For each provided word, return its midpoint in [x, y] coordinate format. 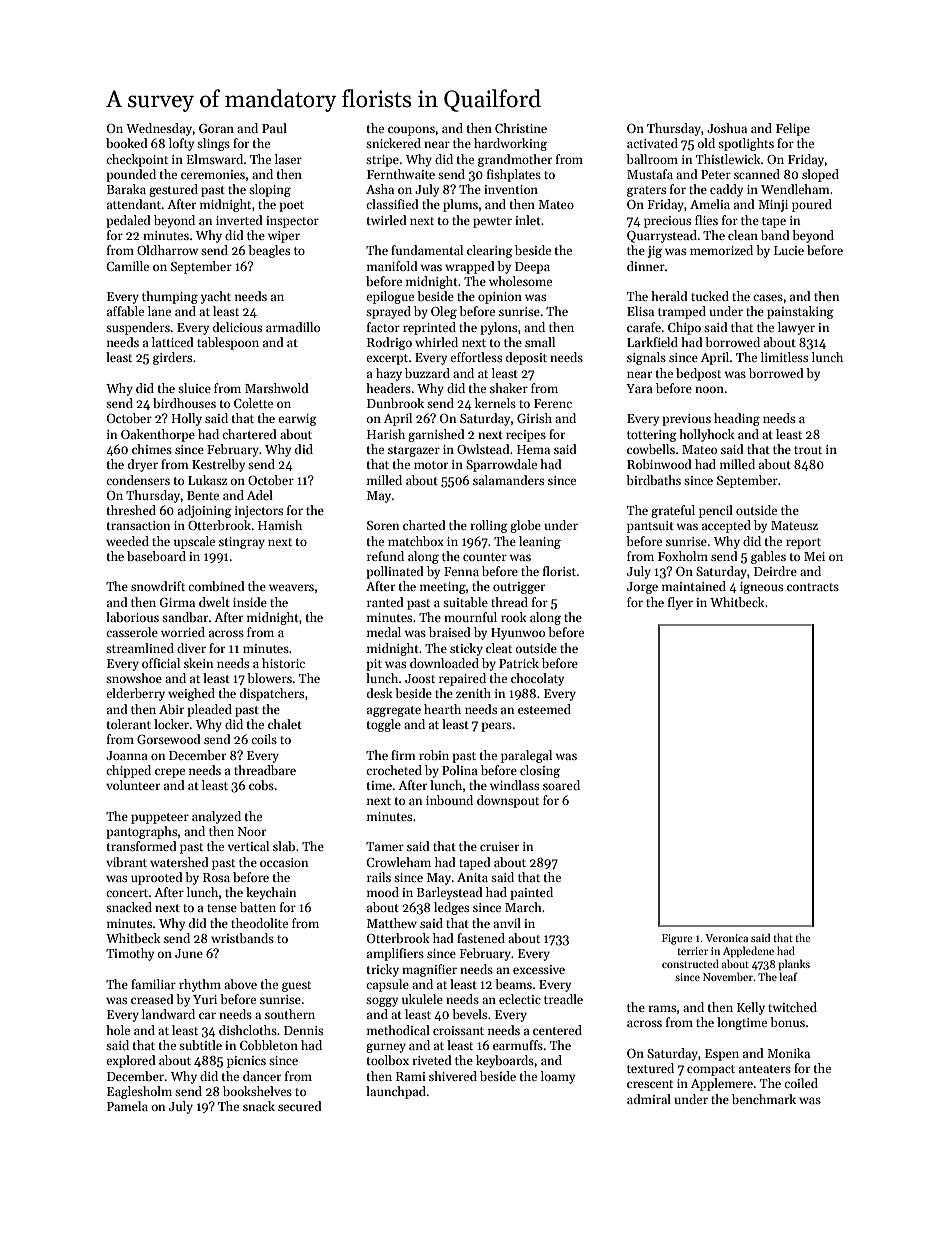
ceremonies [213, 174]
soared [561, 785]
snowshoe [134, 678]
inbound [449, 800]
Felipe [793, 129]
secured [300, 1106]
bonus [787, 1022]
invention [511, 189]
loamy [558, 1077]
